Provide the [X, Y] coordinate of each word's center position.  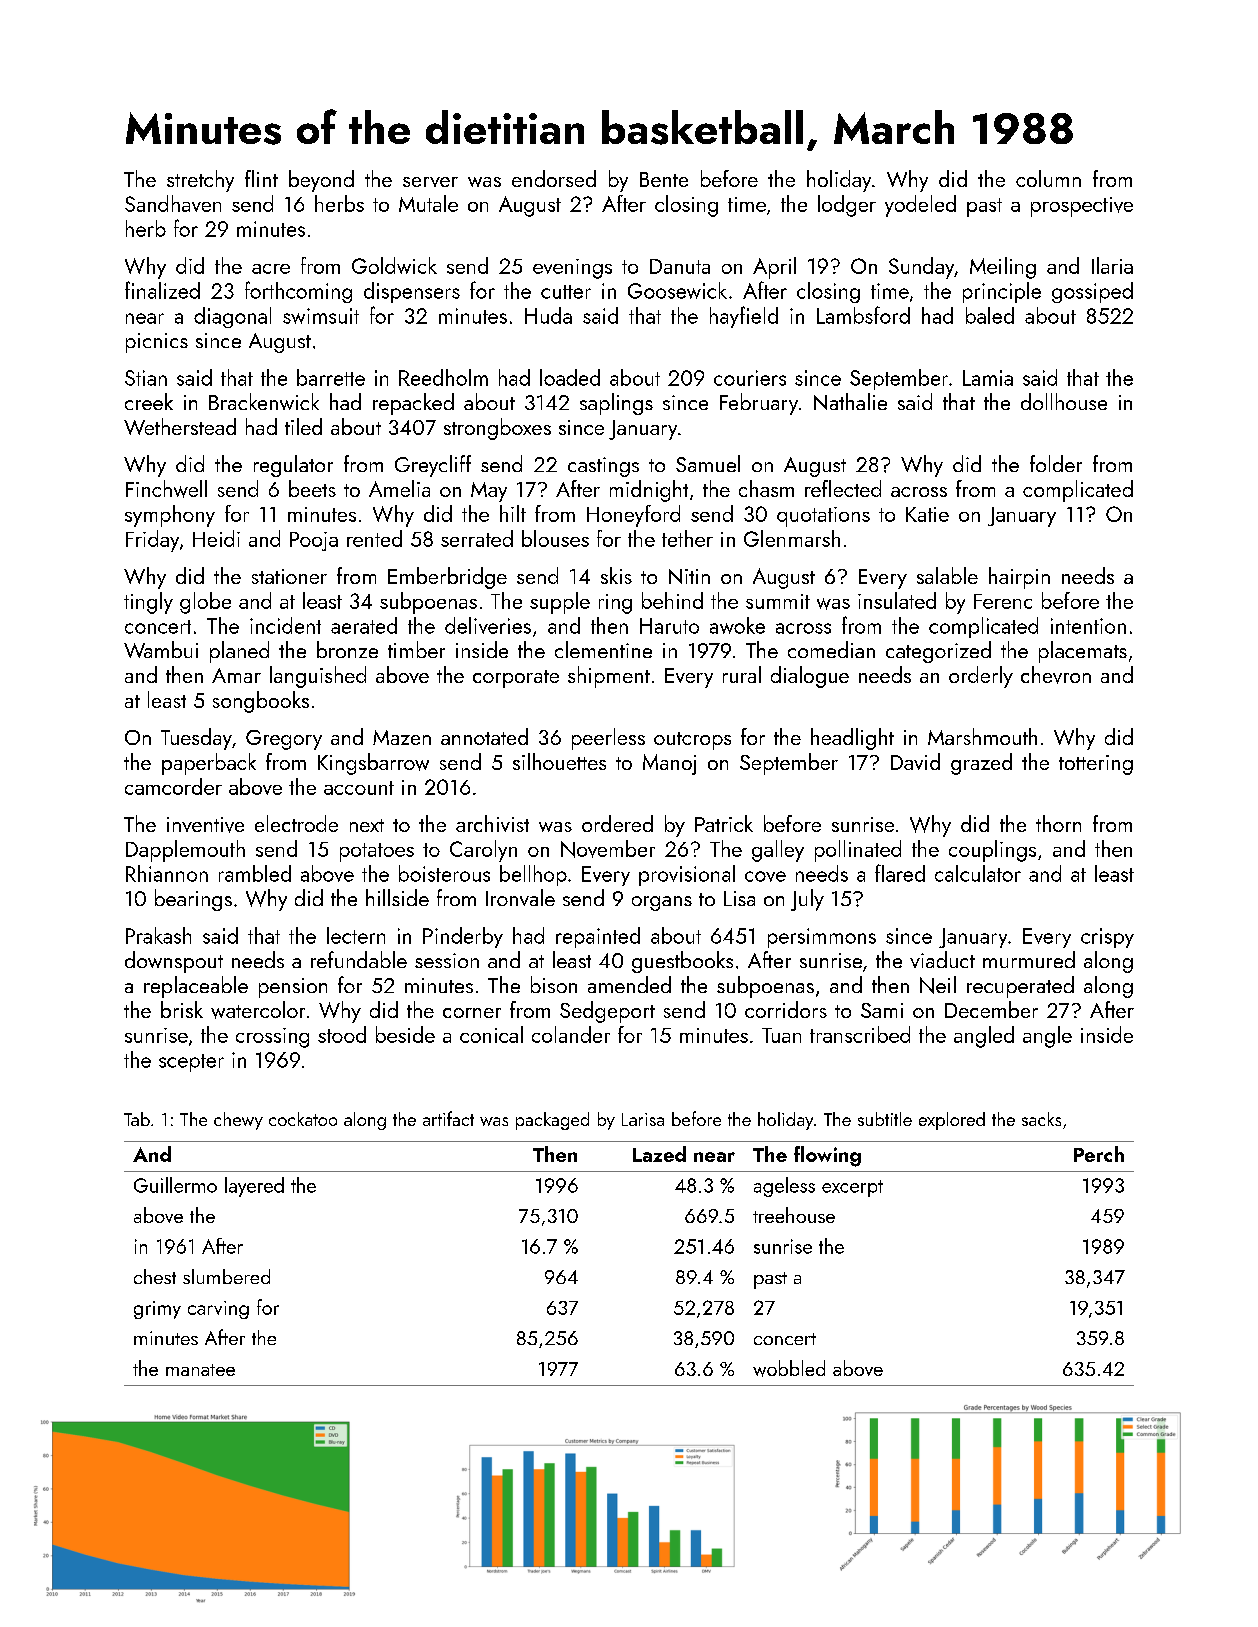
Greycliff [433, 466]
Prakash [158, 935]
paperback [209, 764]
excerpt [852, 1188]
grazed [981, 764]
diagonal [232, 317]
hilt [513, 513]
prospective [1082, 207]
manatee [200, 1370]
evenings [572, 269]
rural [742, 674]
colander [571, 1034]
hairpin [1019, 578]
